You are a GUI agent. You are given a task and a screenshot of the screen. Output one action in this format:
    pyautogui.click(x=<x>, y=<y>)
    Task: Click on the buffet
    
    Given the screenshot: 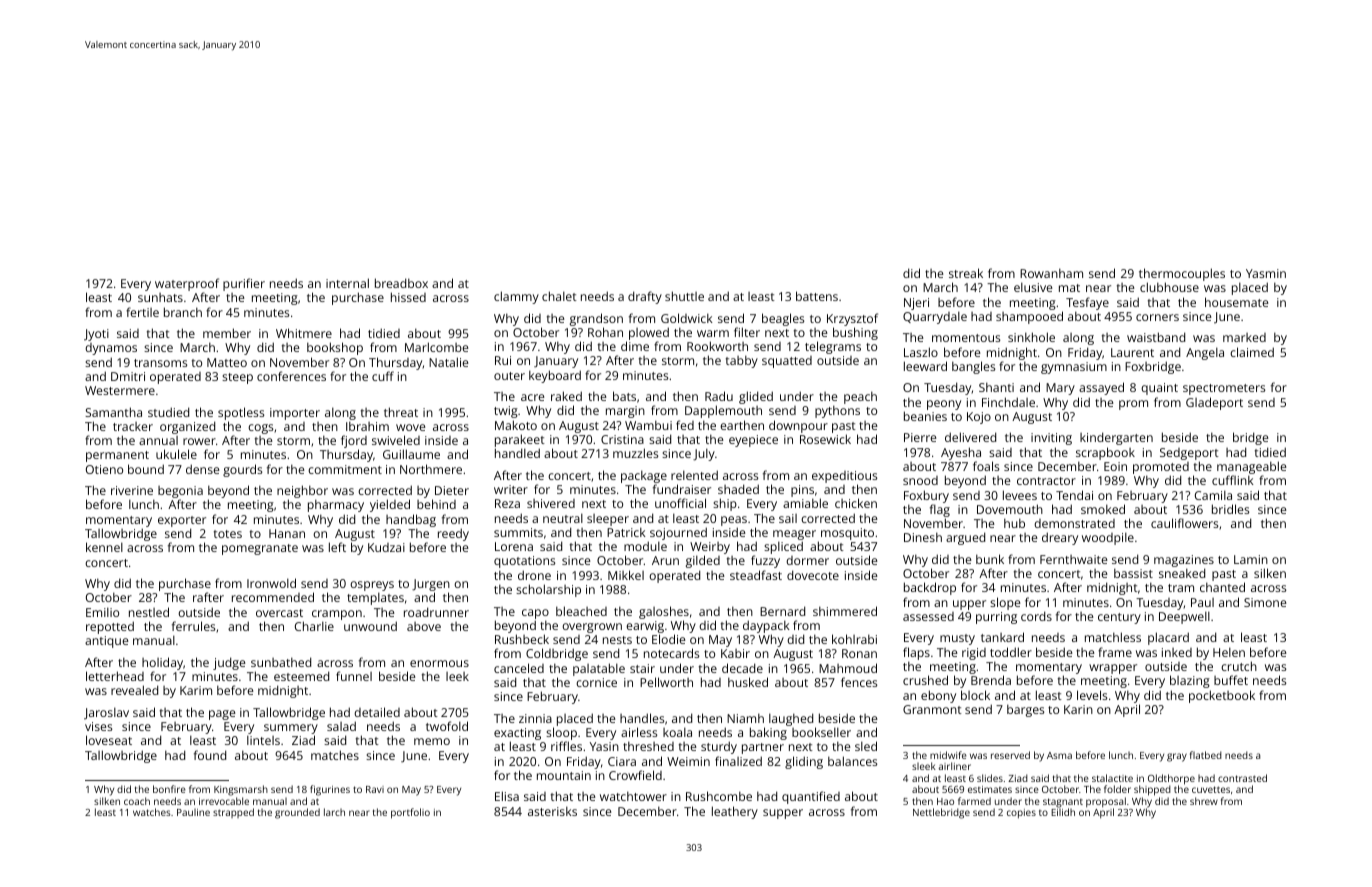 What is the action you would take?
    pyautogui.click(x=1231, y=680)
